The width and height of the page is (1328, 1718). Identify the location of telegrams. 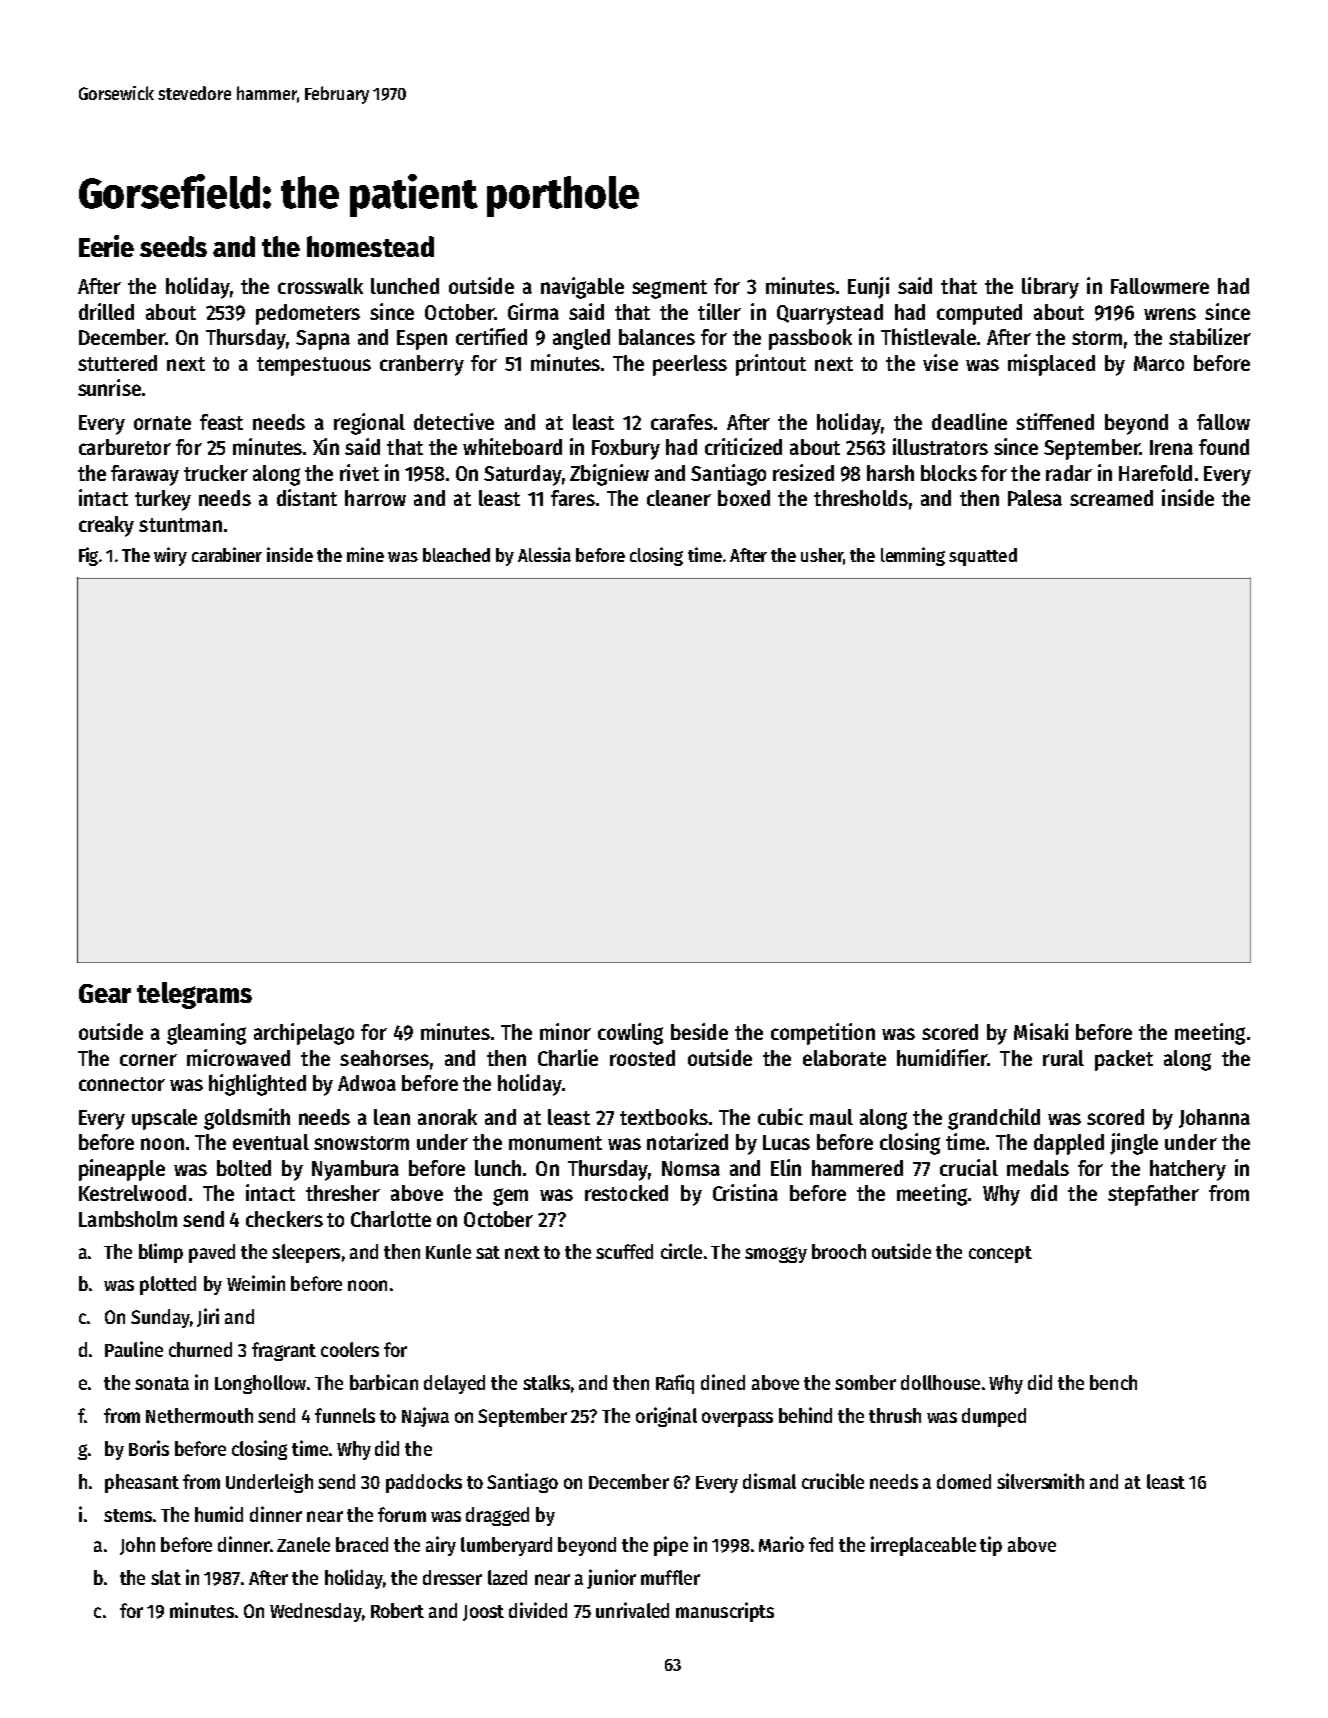
(194, 995).
